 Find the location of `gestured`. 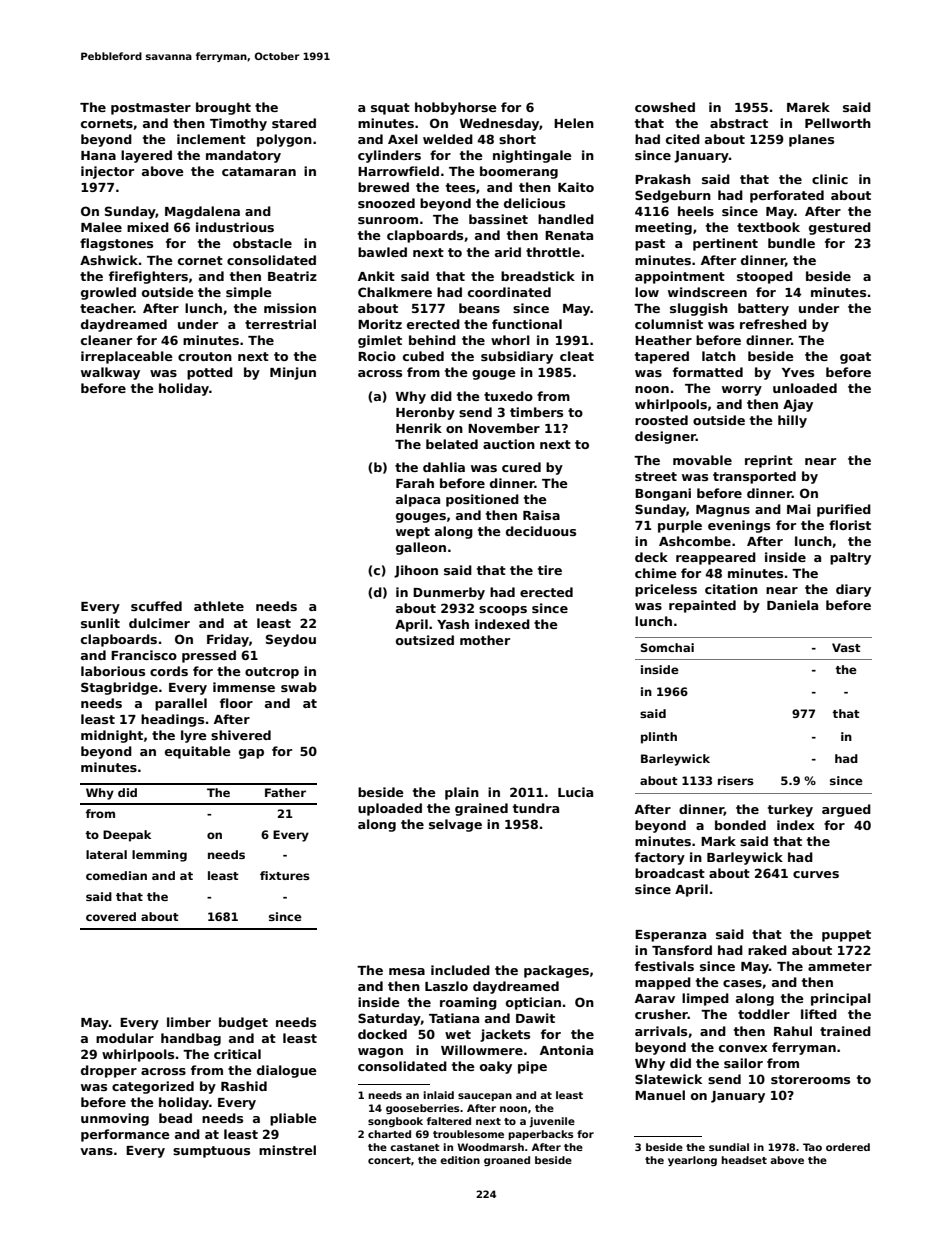

gestured is located at coordinates (840, 228).
